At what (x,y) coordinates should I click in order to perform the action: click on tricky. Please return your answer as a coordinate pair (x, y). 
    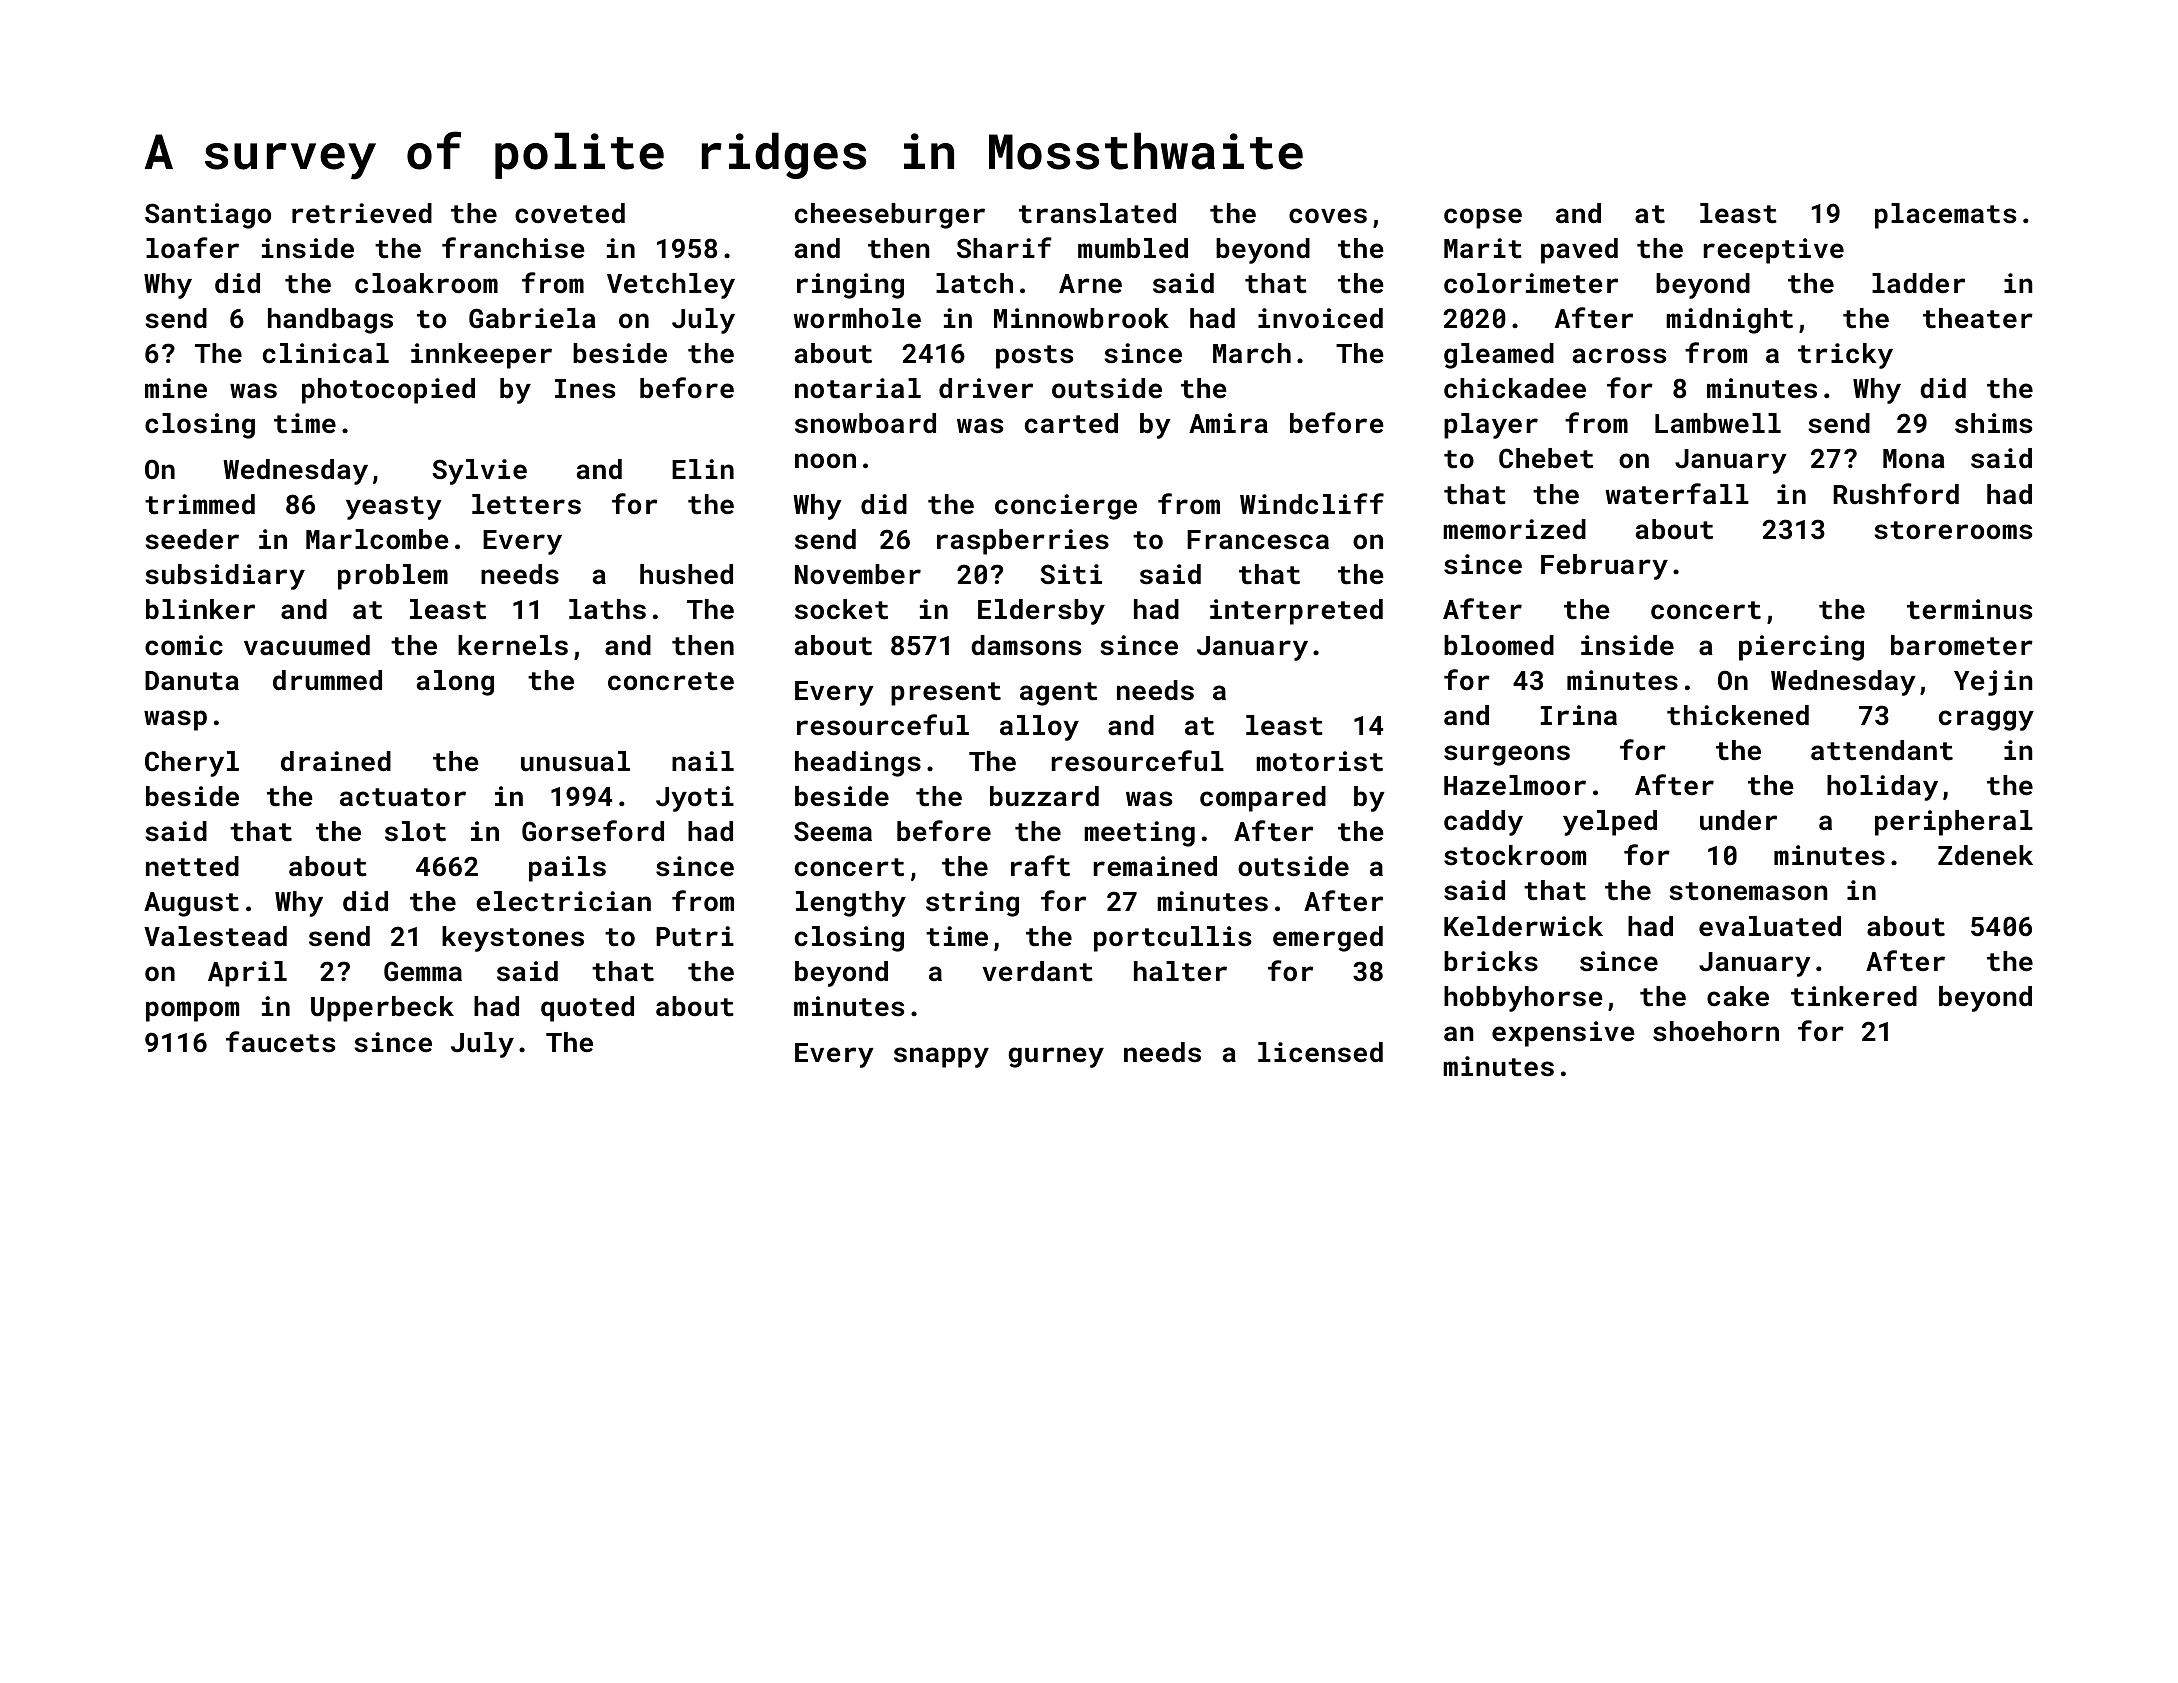
    Looking at the image, I should click on (1845, 356).
